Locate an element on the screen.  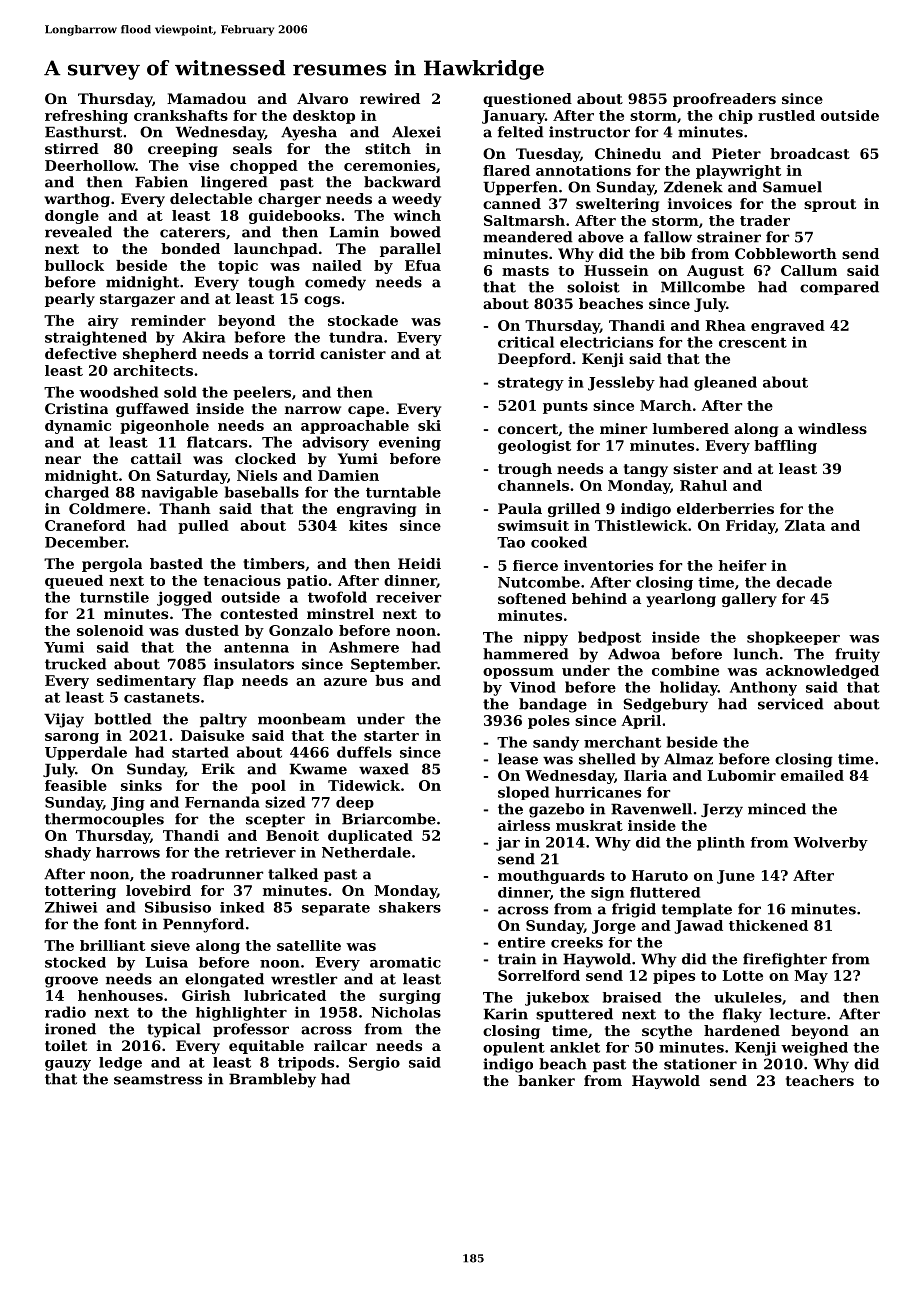
August is located at coordinates (715, 272).
